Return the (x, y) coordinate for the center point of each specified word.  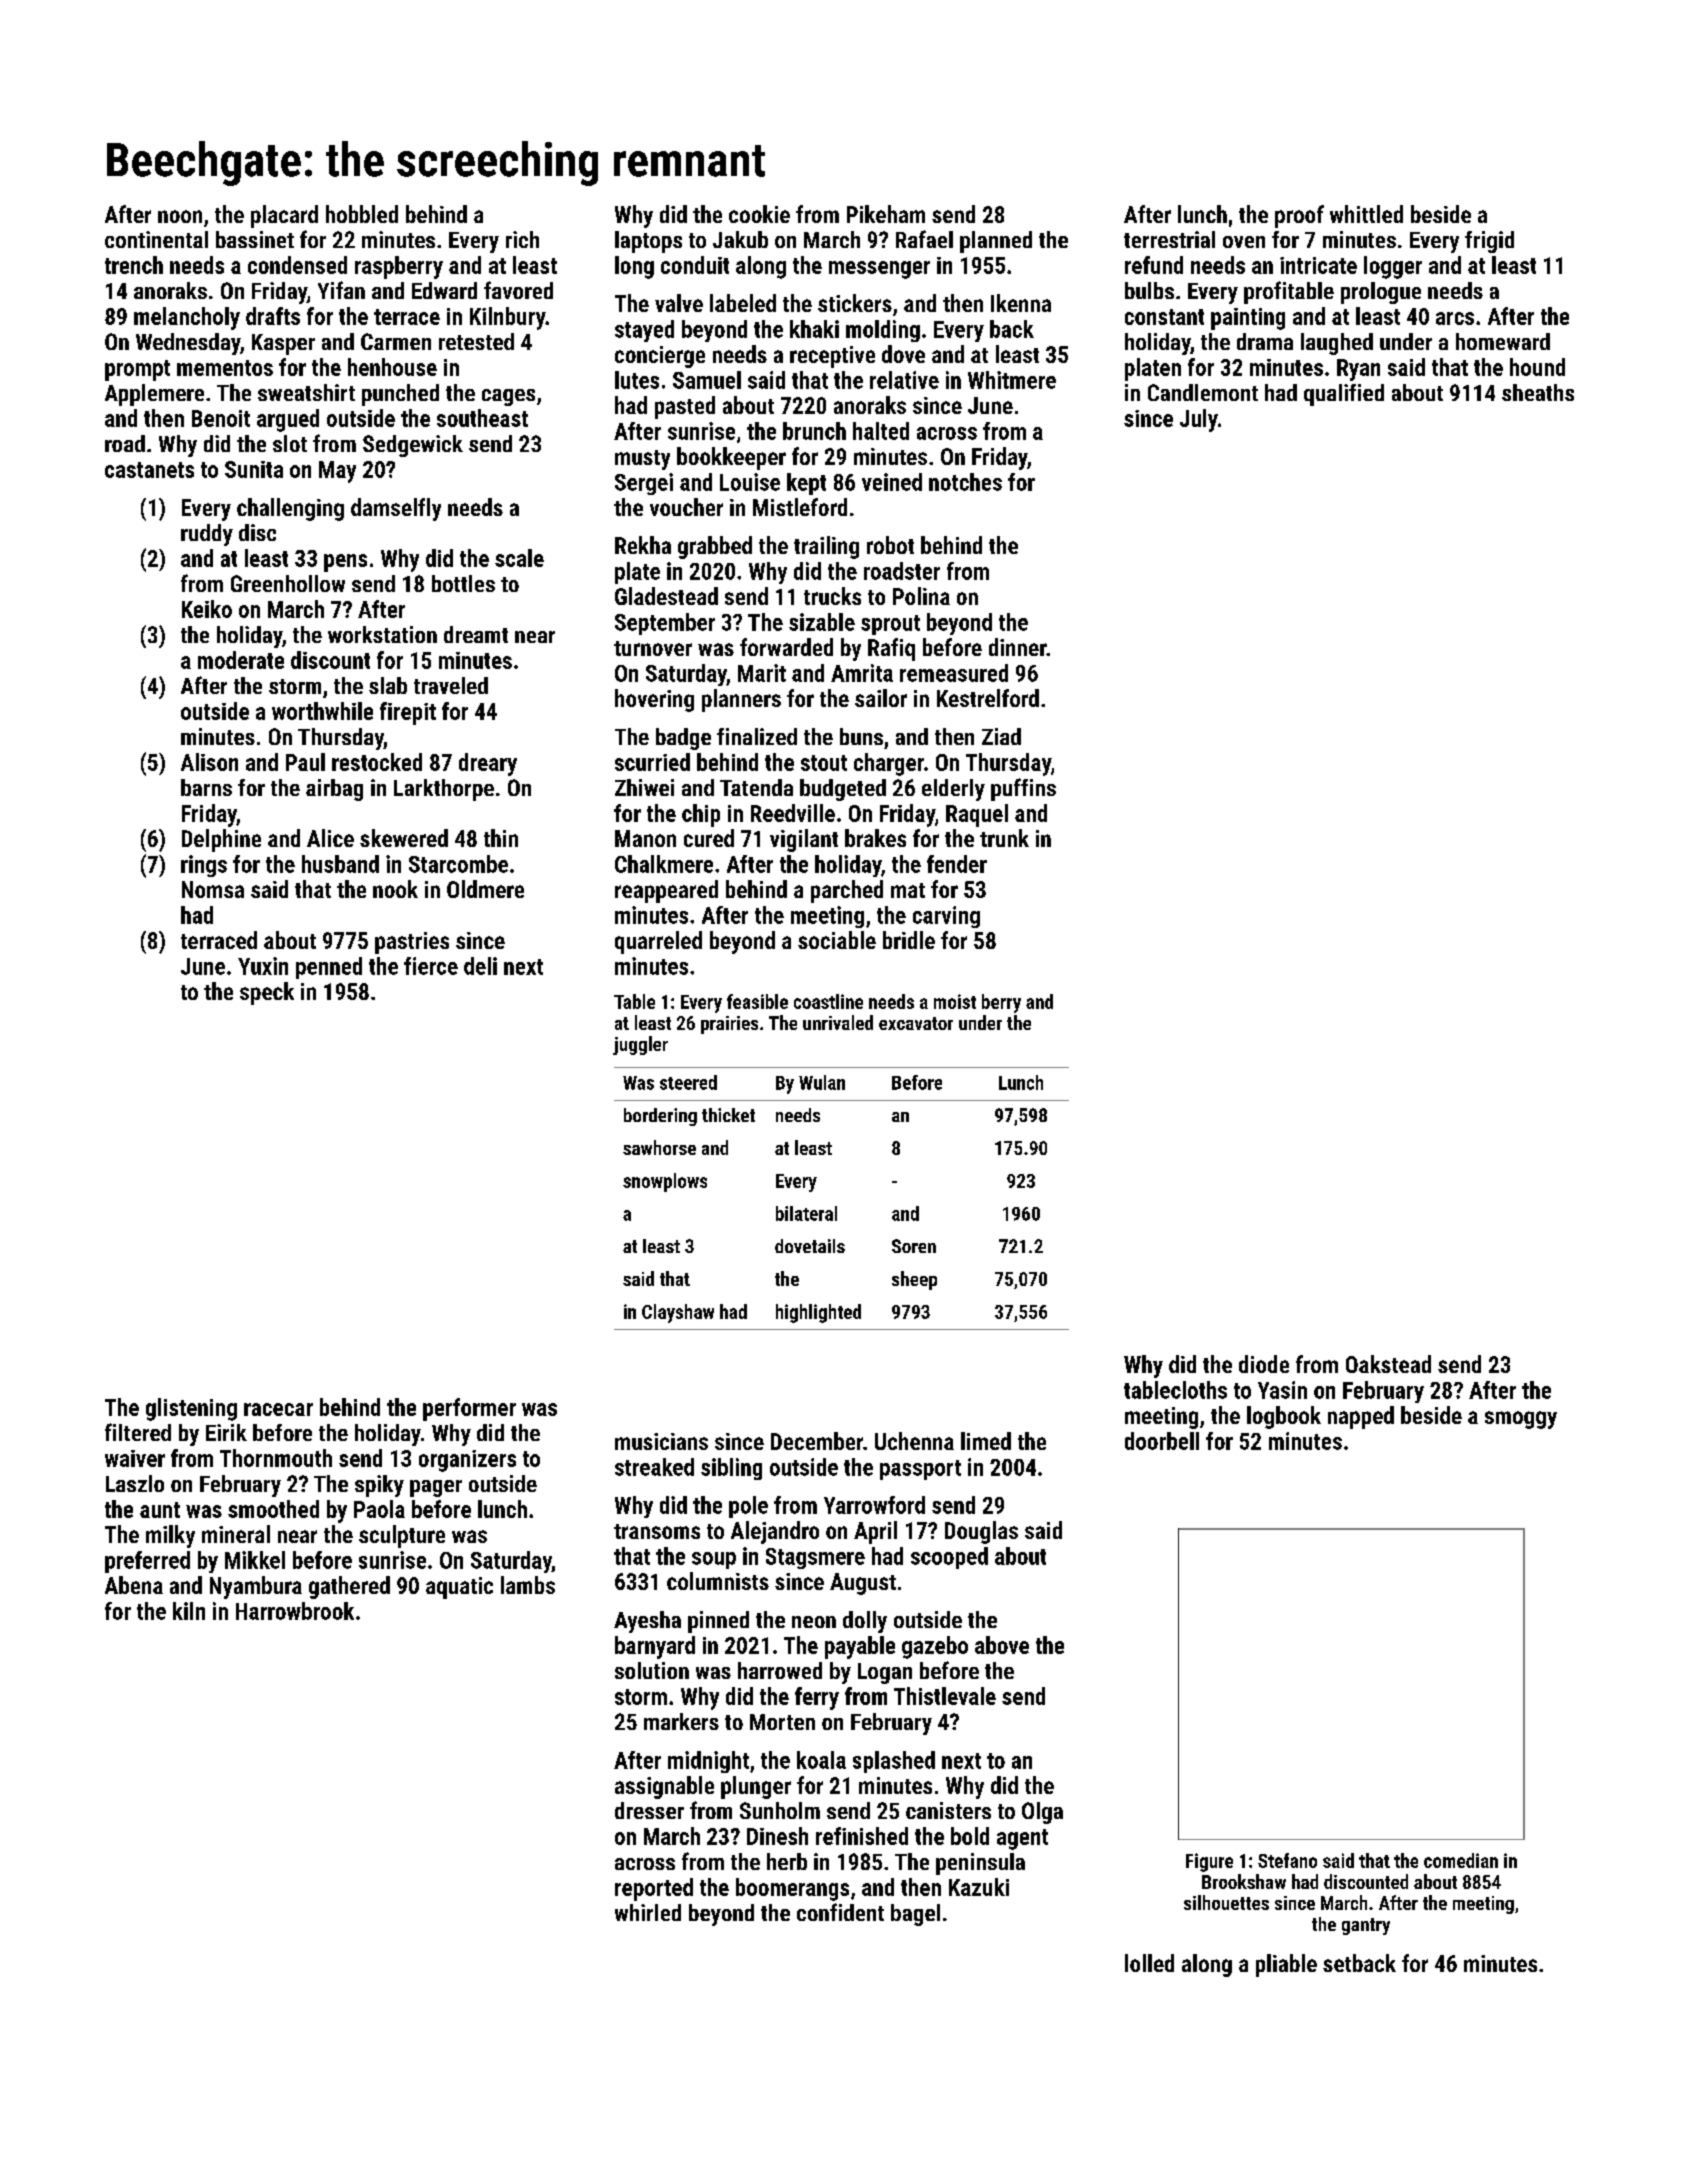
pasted (685, 407)
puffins (1023, 789)
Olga (1042, 1813)
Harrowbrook (295, 1611)
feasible (757, 1001)
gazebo (935, 1647)
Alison (209, 762)
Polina (921, 596)
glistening (191, 1409)
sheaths (1538, 392)
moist (955, 1001)
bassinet (255, 239)
